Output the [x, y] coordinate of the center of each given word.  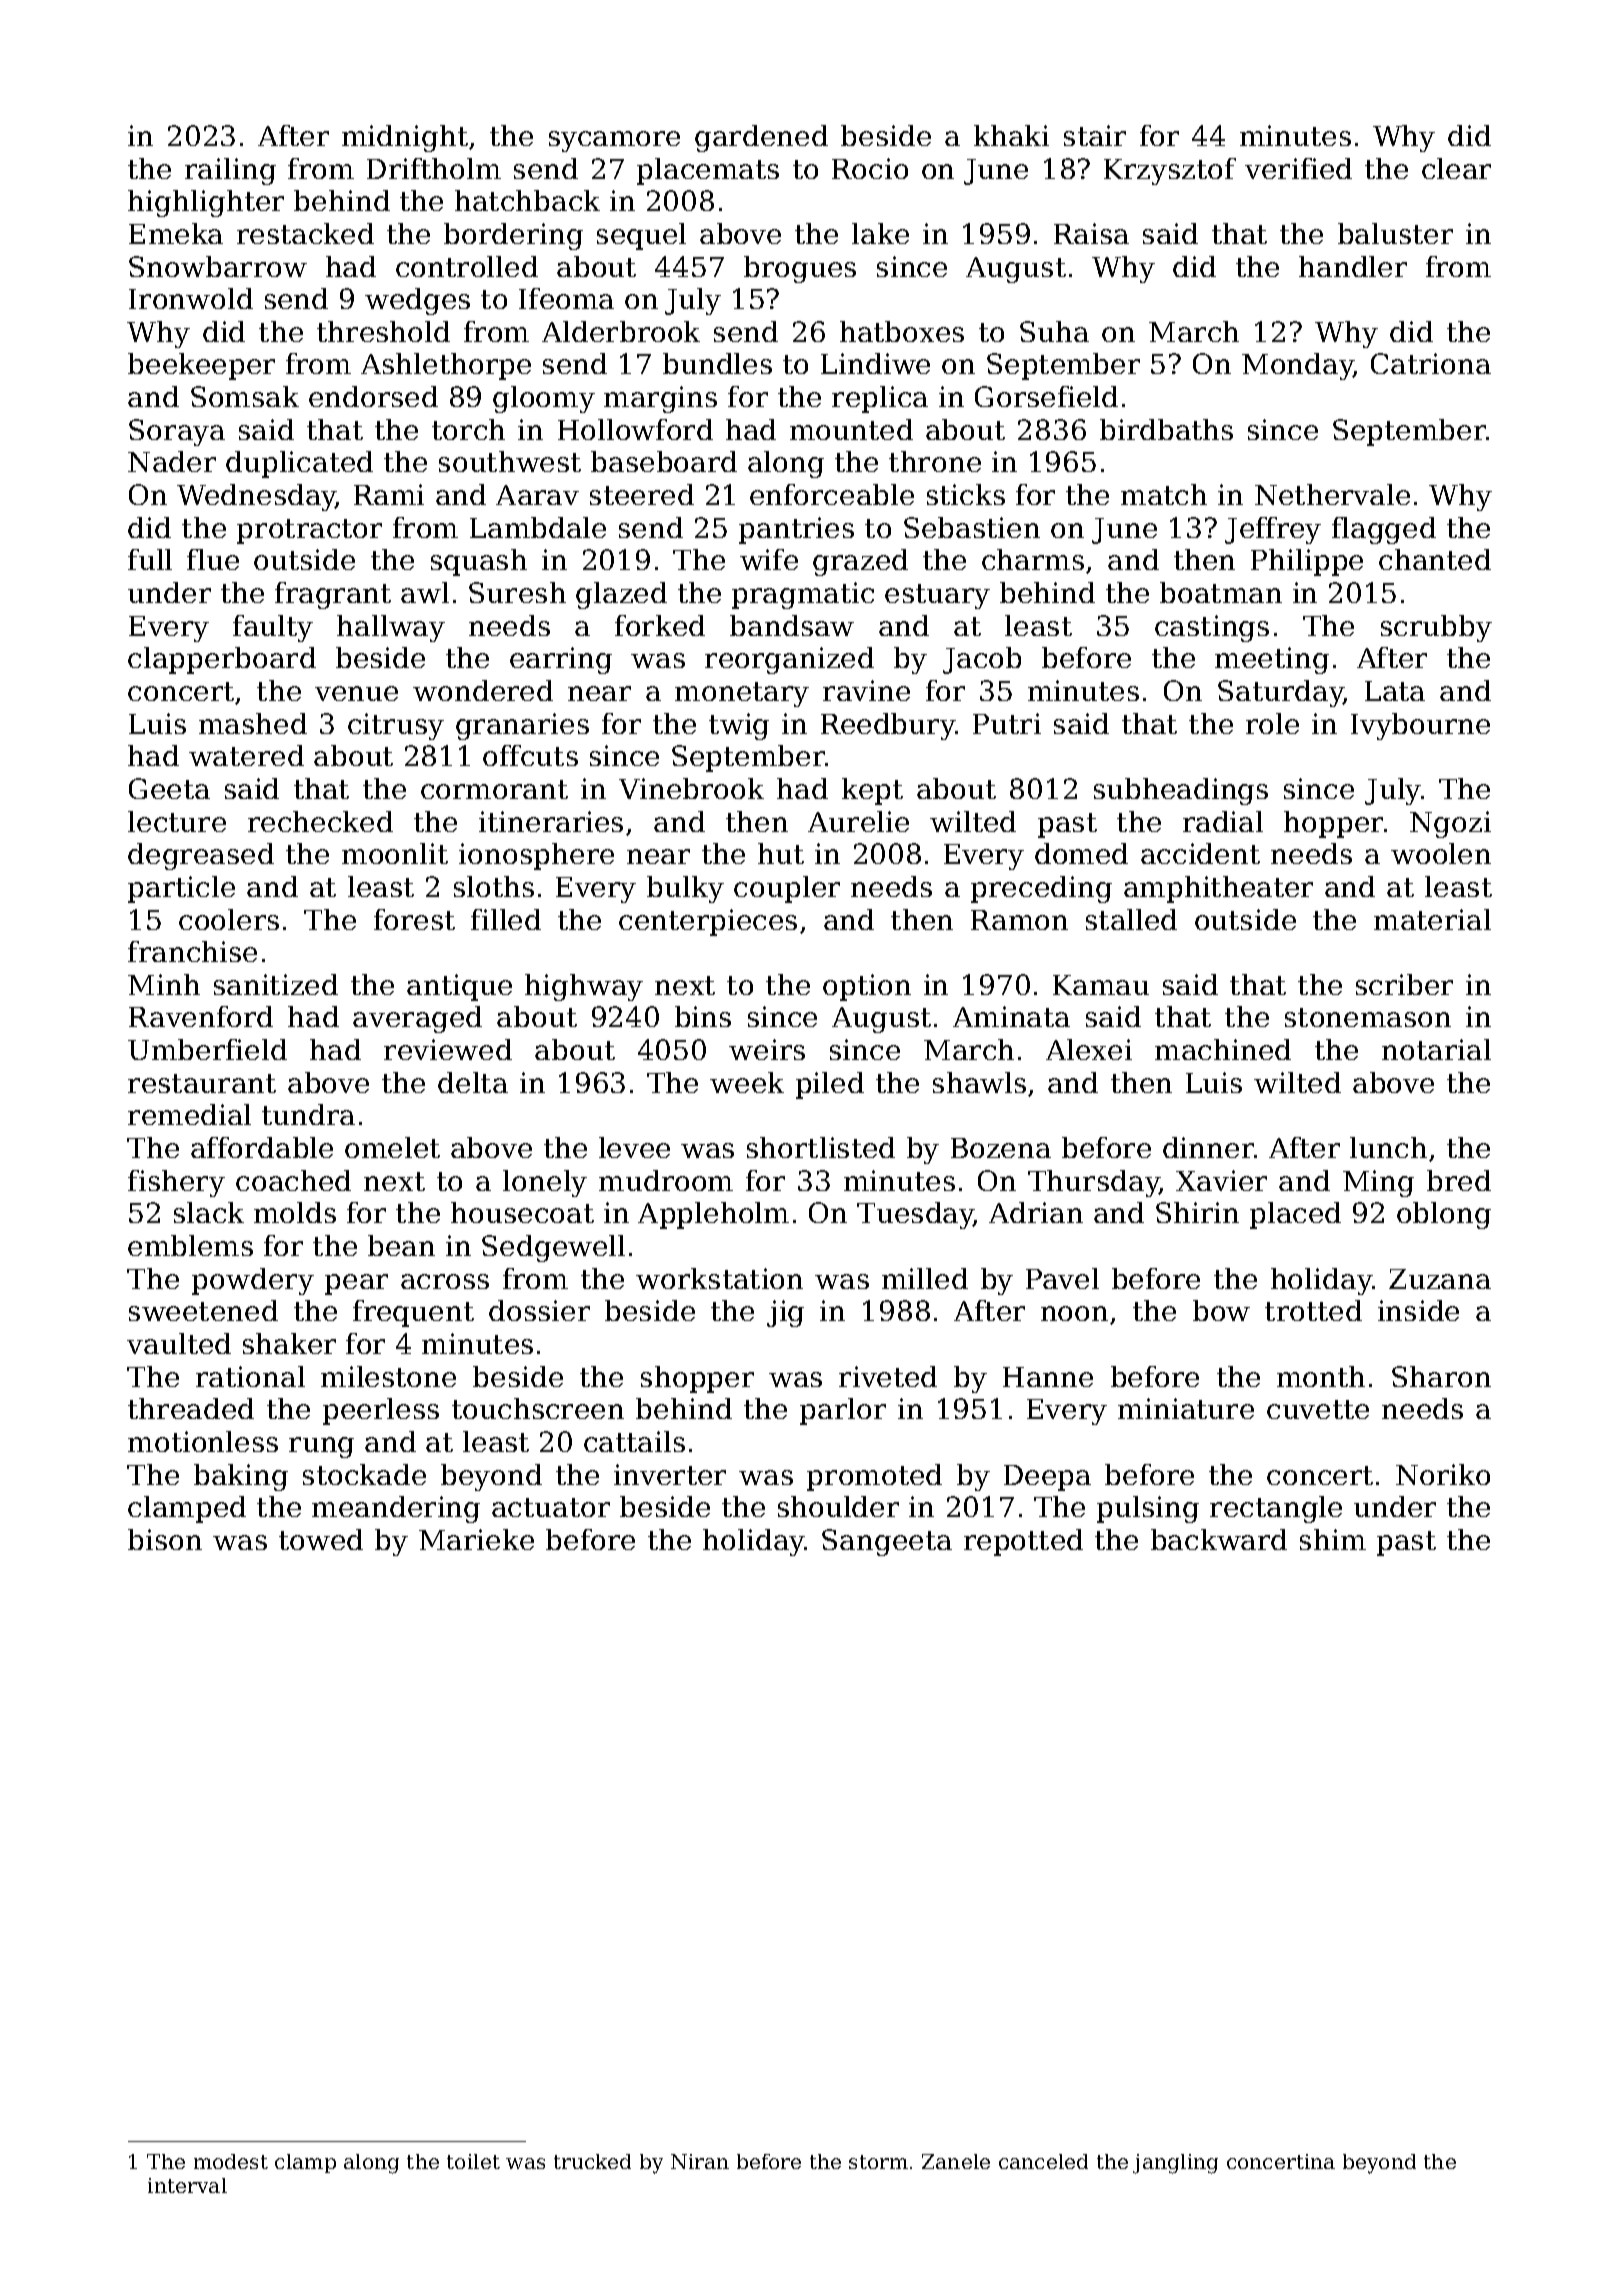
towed [321, 1539]
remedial [189, 1114]
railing [230, 171]
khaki [1011, 135]
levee [634, 1147]
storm [878, 2162]
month [1321, 1376]
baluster [1395, 233]
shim [1333, 1539]
